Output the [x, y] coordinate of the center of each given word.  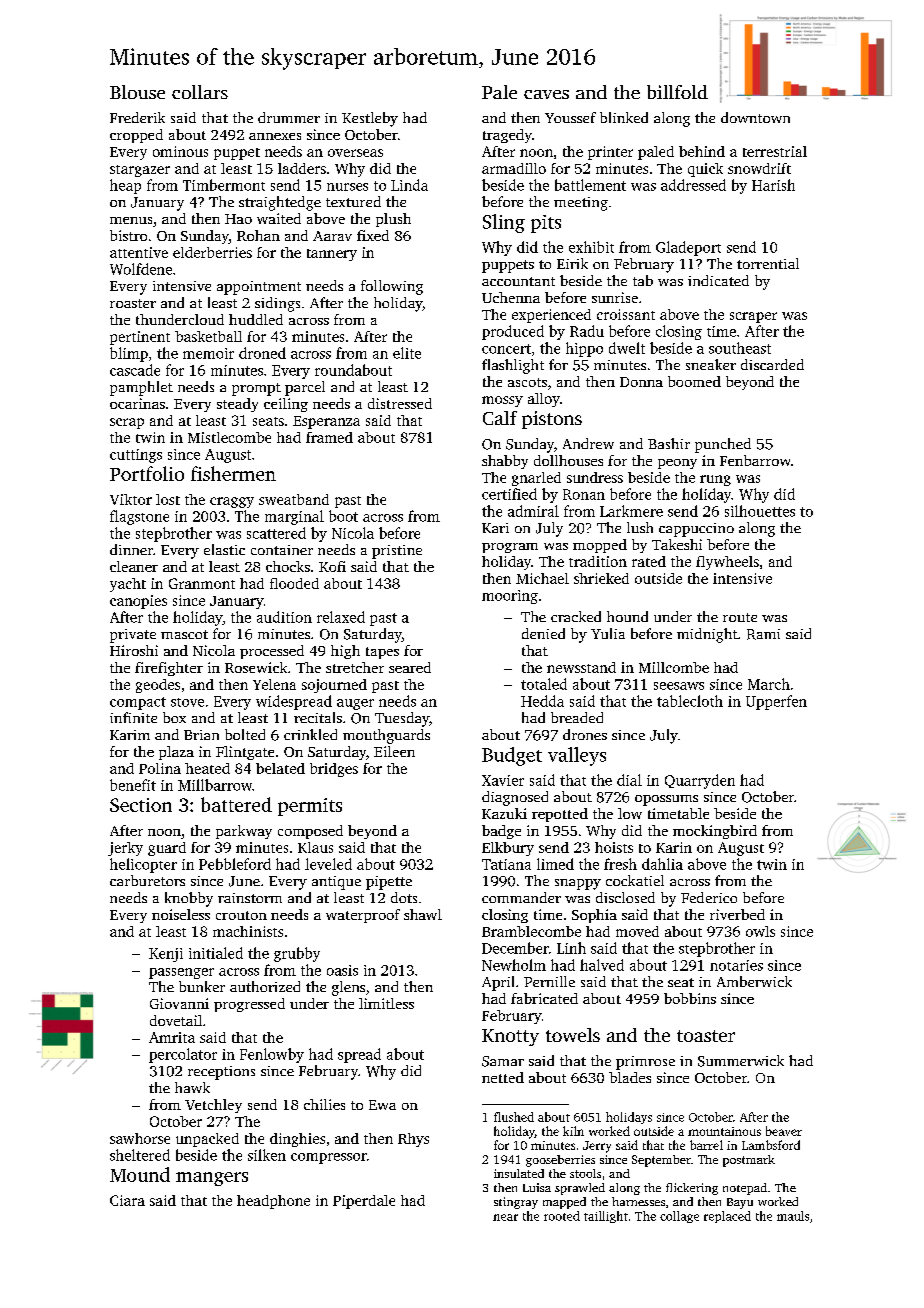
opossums [666, 800]
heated [207, 768]
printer [610, 153]
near [505, 1217]
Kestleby [370, 119]
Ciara [127, 1200]
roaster [133, 303]
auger [355, 704]
